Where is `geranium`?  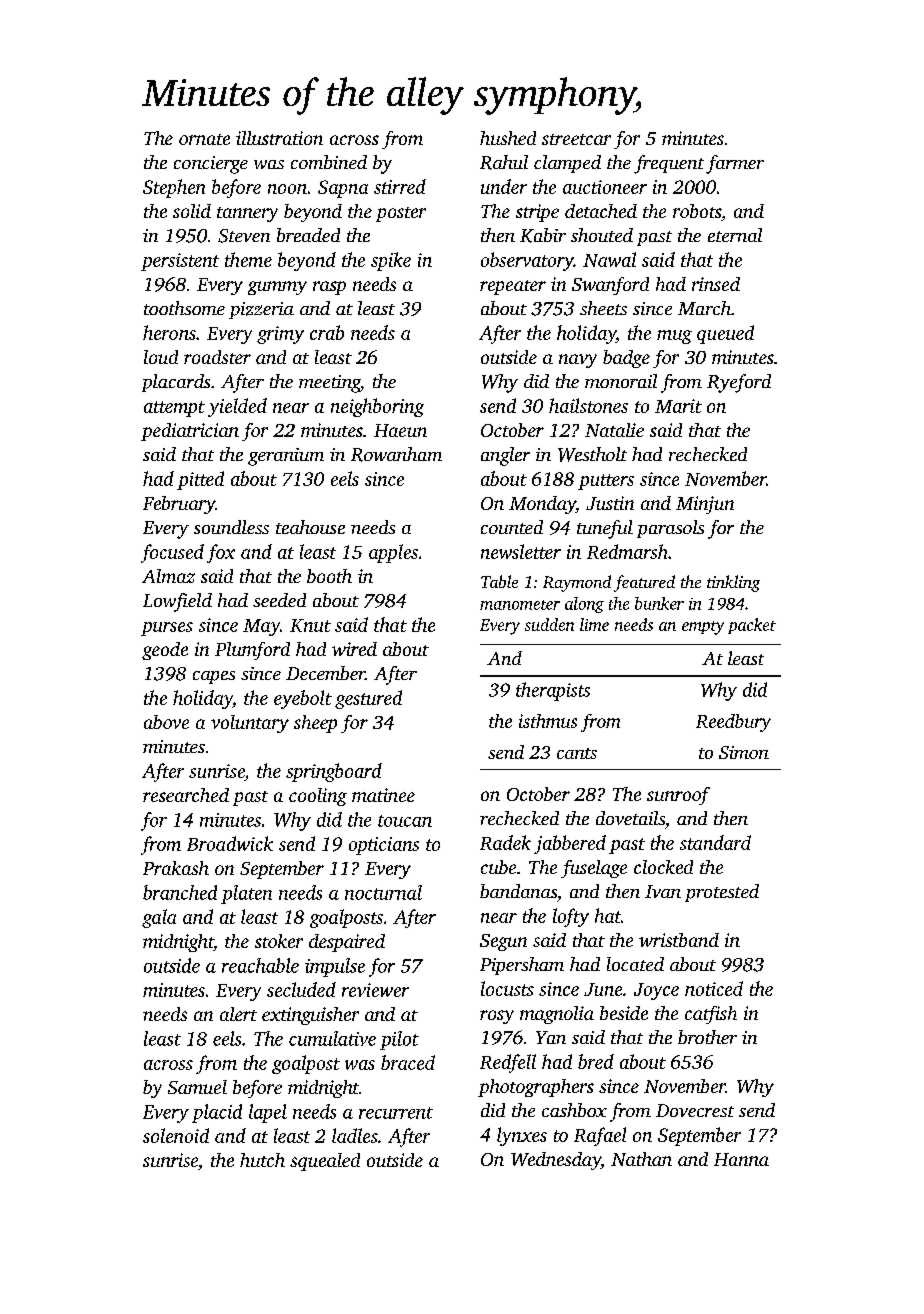 geranium is located at coordinates (286, 457).
